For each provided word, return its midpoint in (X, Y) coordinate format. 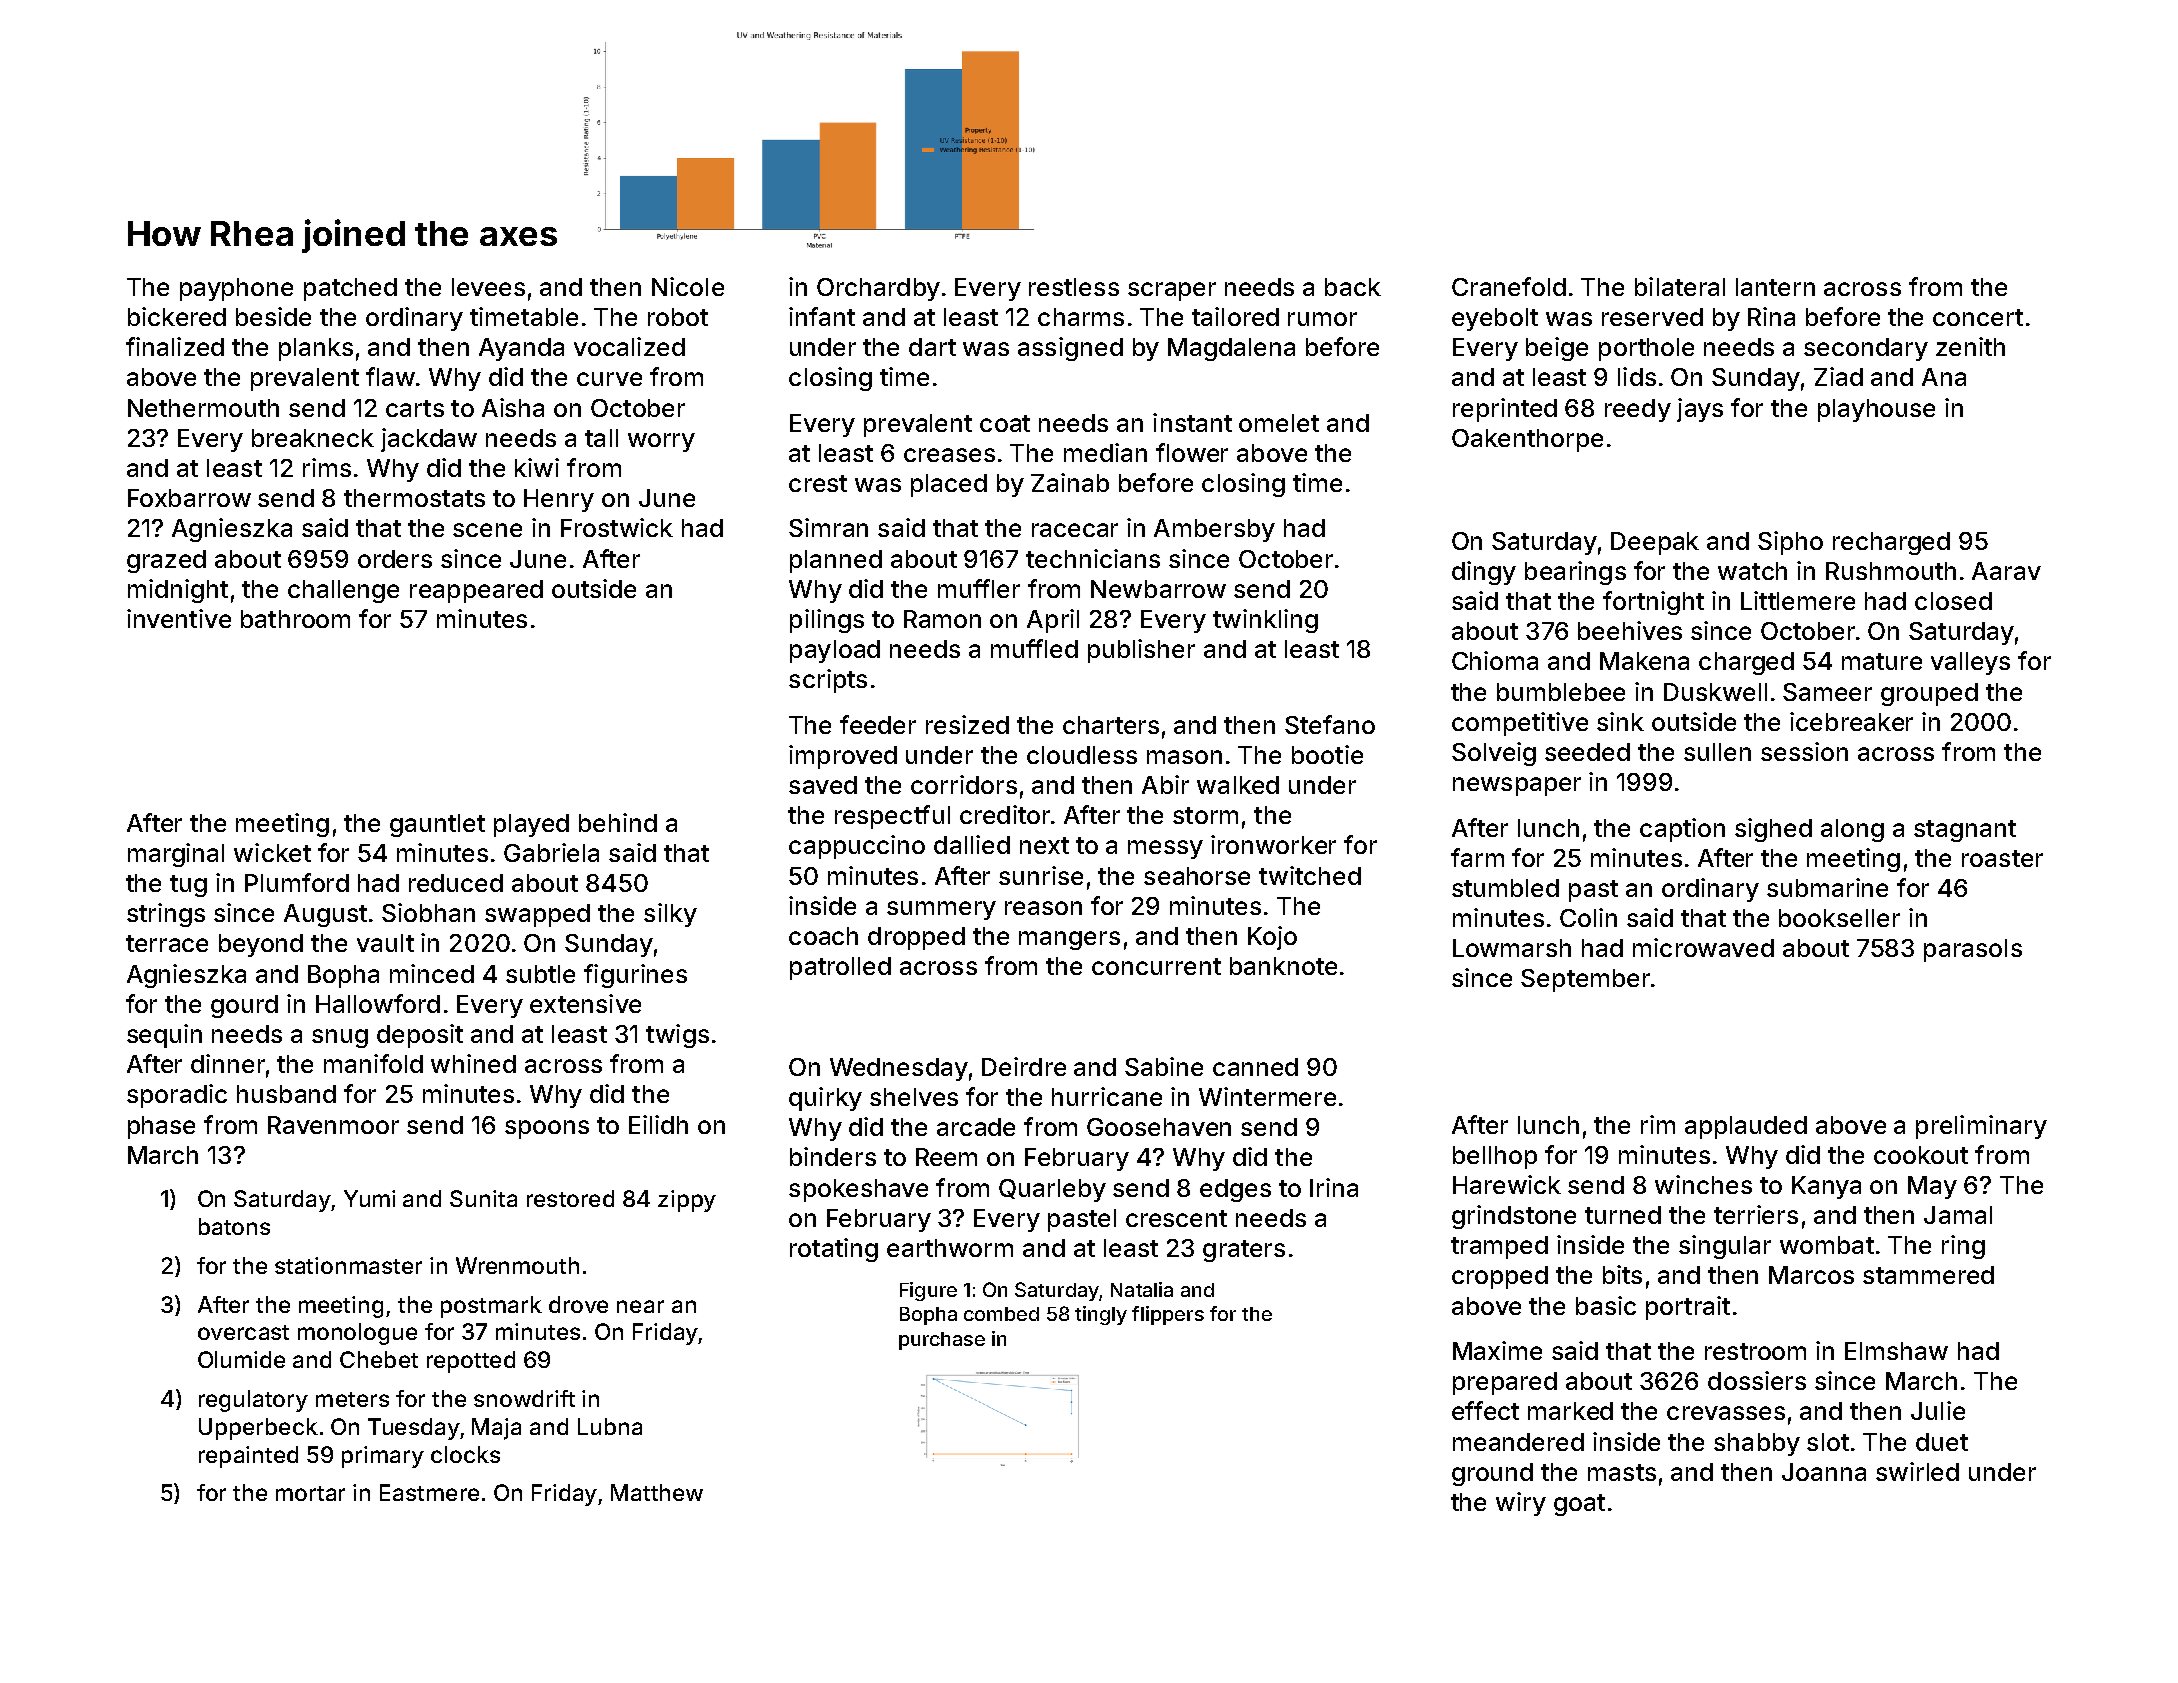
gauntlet (437, 825)
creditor (1005, 814)
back (1353, 287)
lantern (1775, 287)
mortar (310, 1493)
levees (488, 287)
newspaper (1517, 786)
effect (1485, 1410)
